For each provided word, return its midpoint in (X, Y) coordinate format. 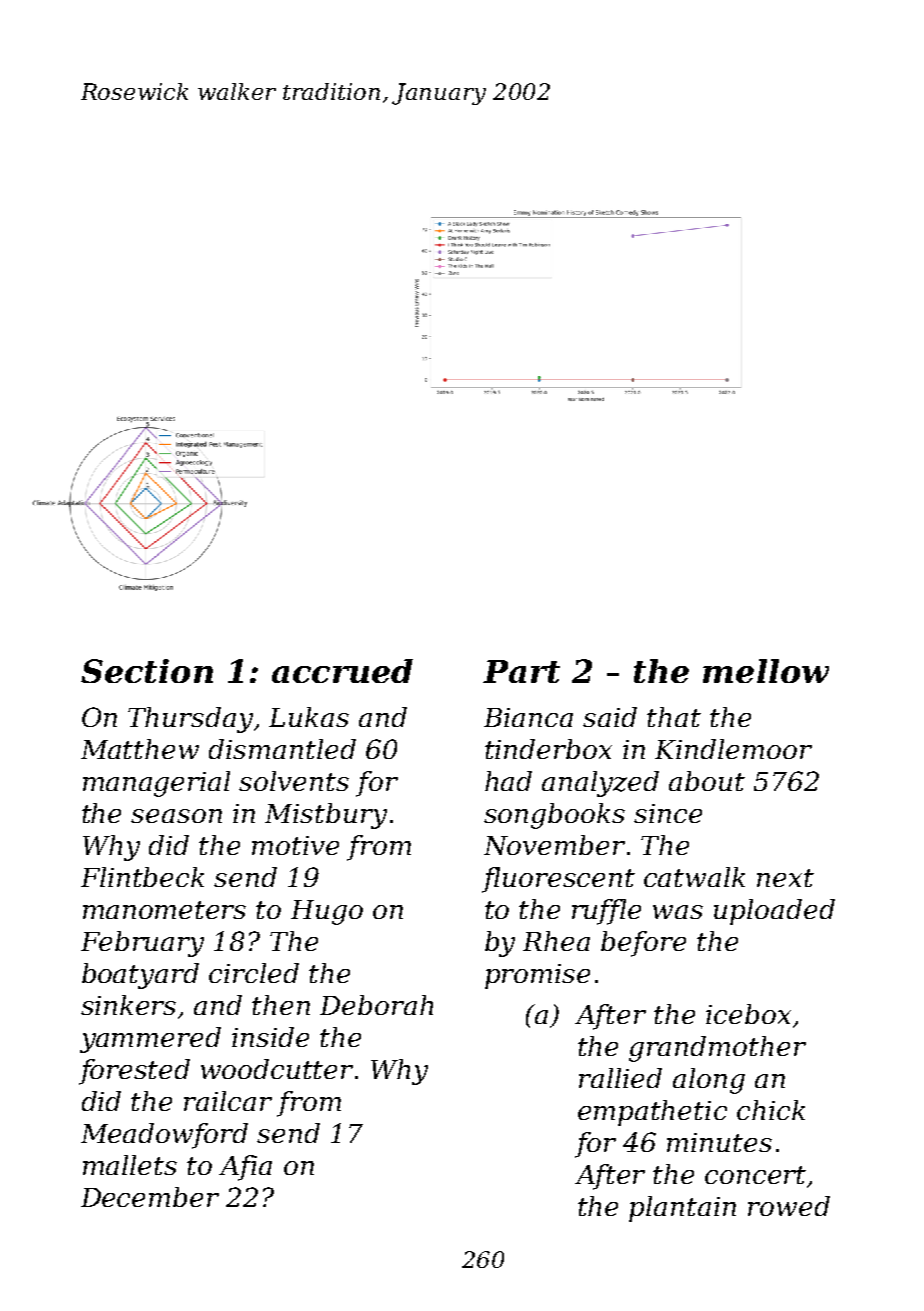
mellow (766, 671)
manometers (164, 910)
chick (771, 1110)
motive (295, 845)
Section (147, 671)
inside (270, 1037)
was (678, 912)
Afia (245, 1168)
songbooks (554, 816)
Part (521, 671)
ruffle (606, 912)
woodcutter (277, 1069)
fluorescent (558, 880)
